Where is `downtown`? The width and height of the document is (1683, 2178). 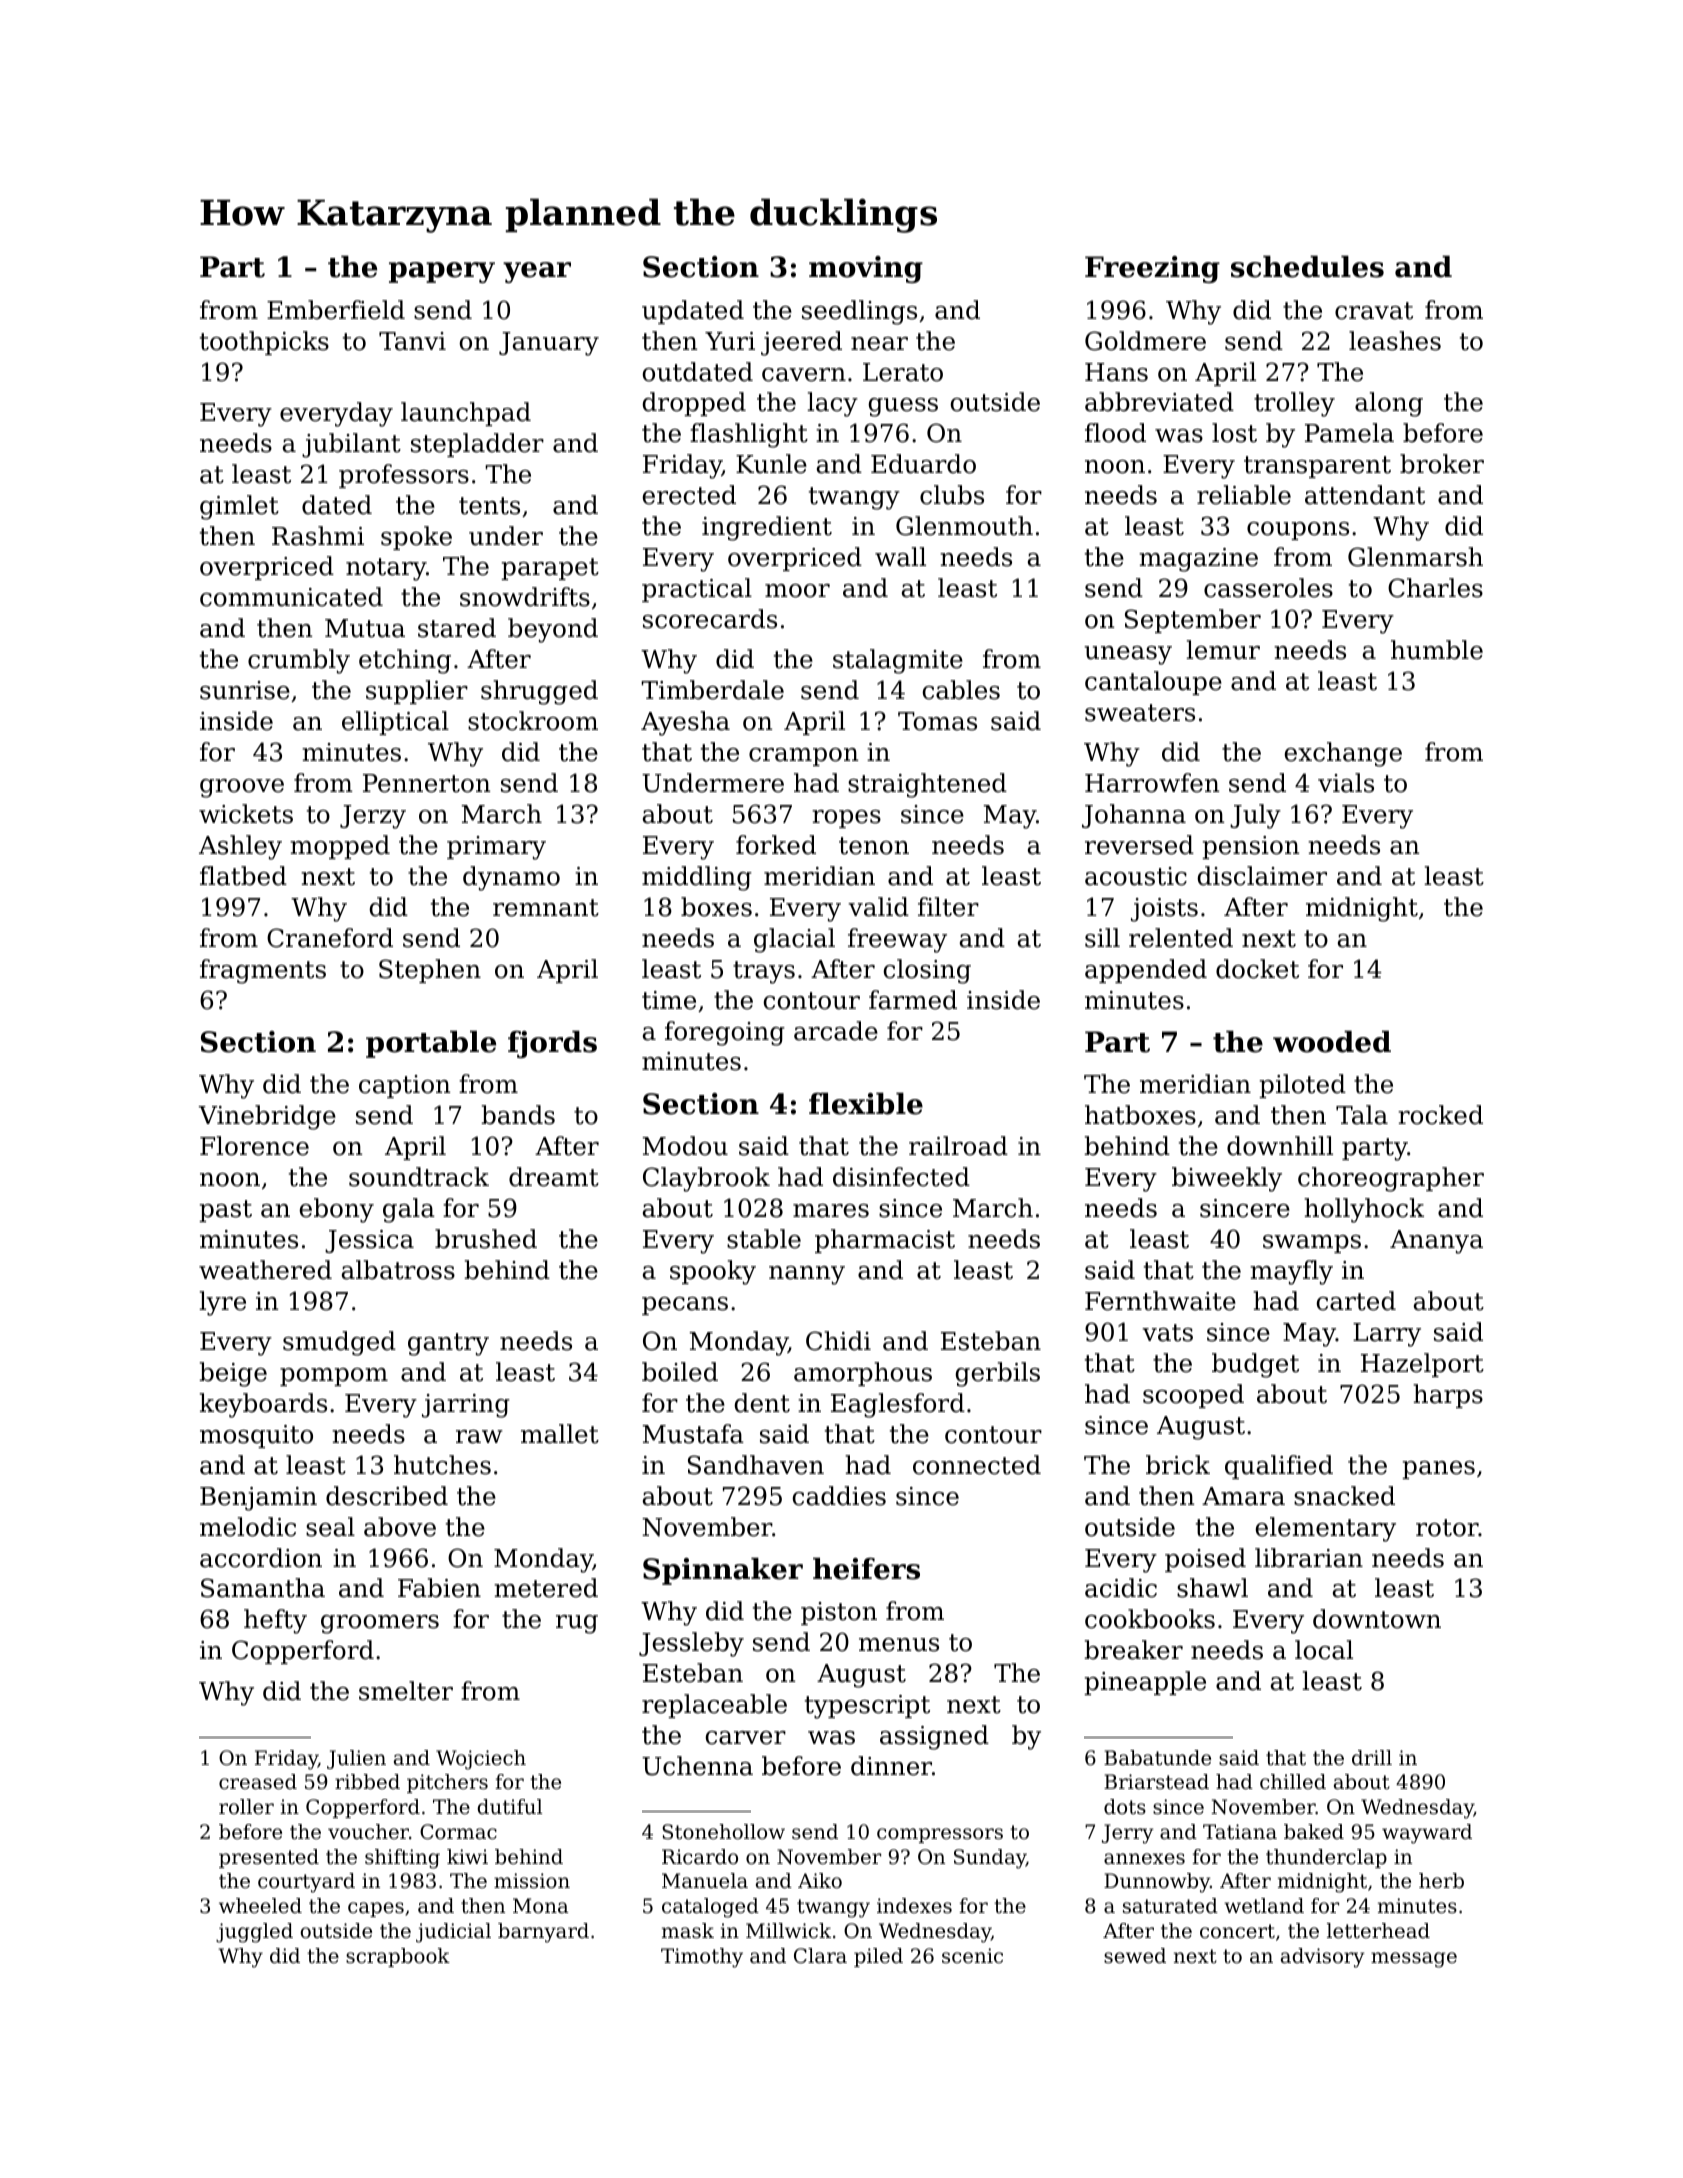 downtown is located at coordinates (1377, 1619).
